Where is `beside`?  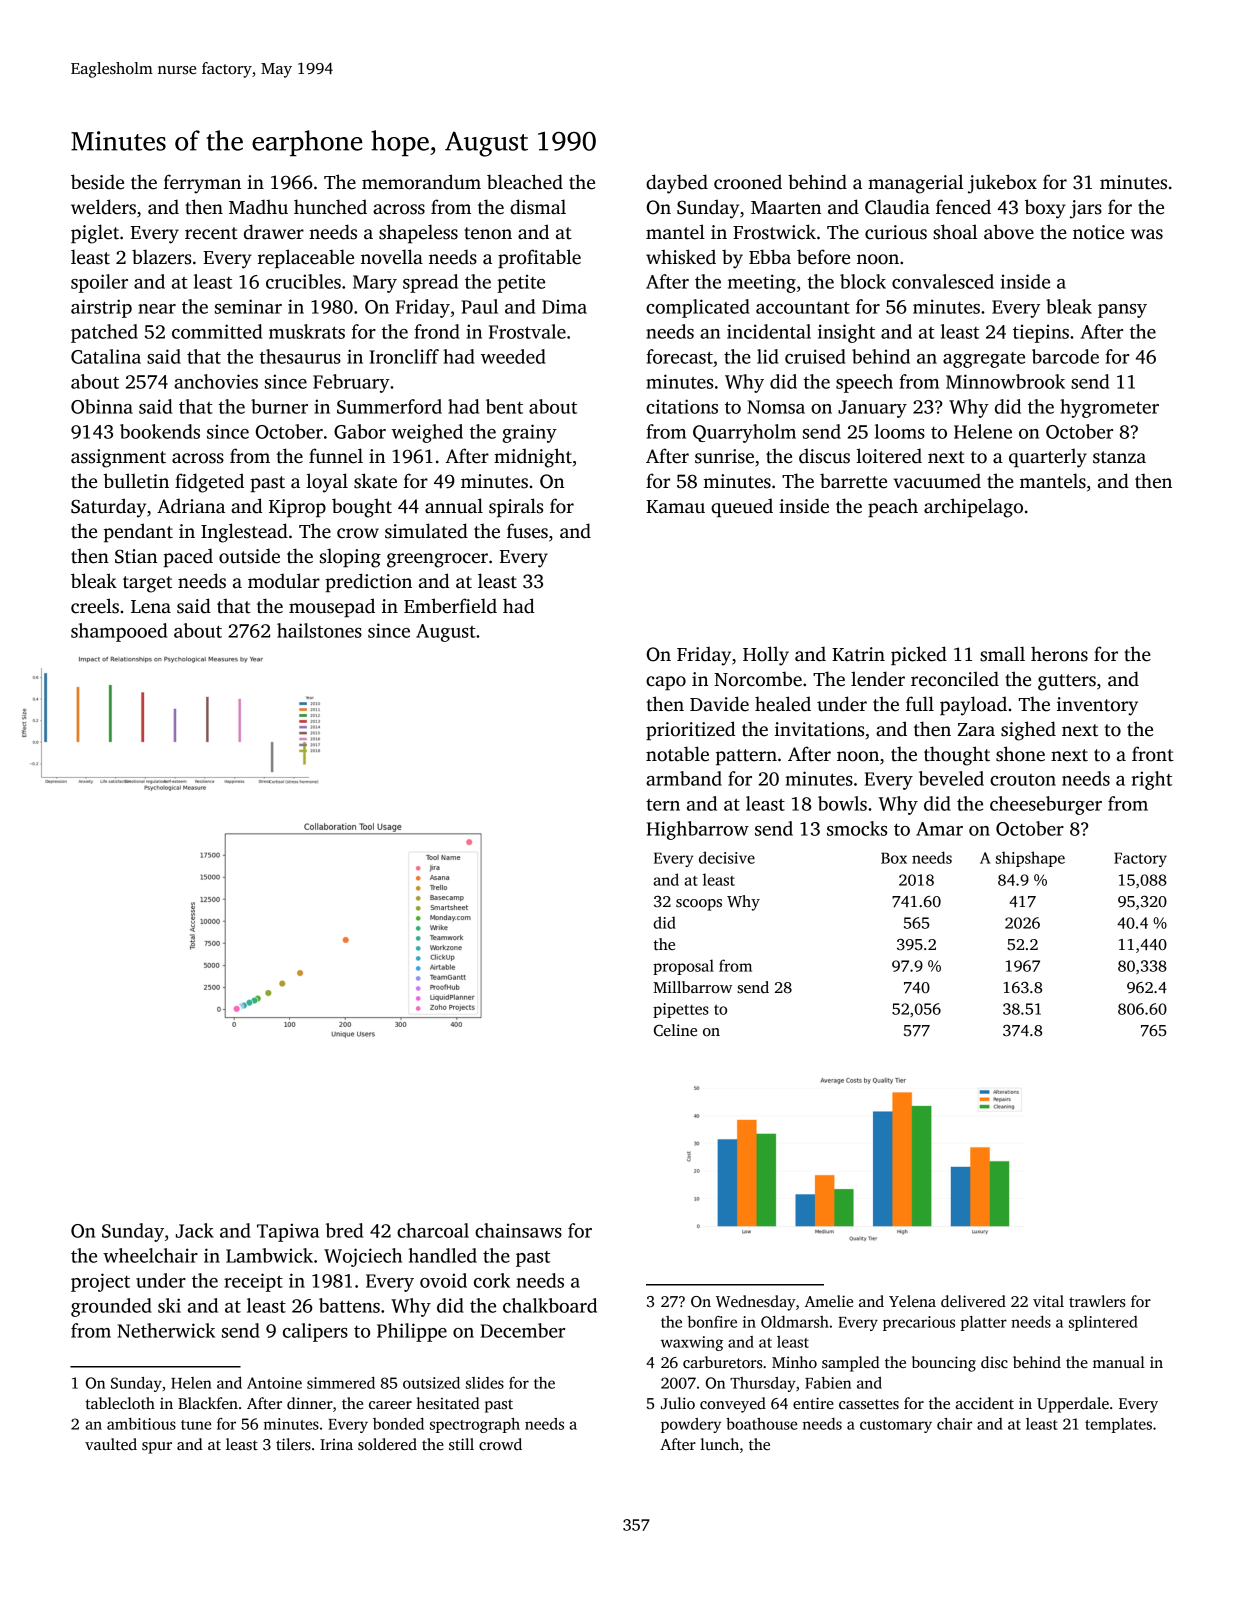 beside is located at coordinates (97, 182).
